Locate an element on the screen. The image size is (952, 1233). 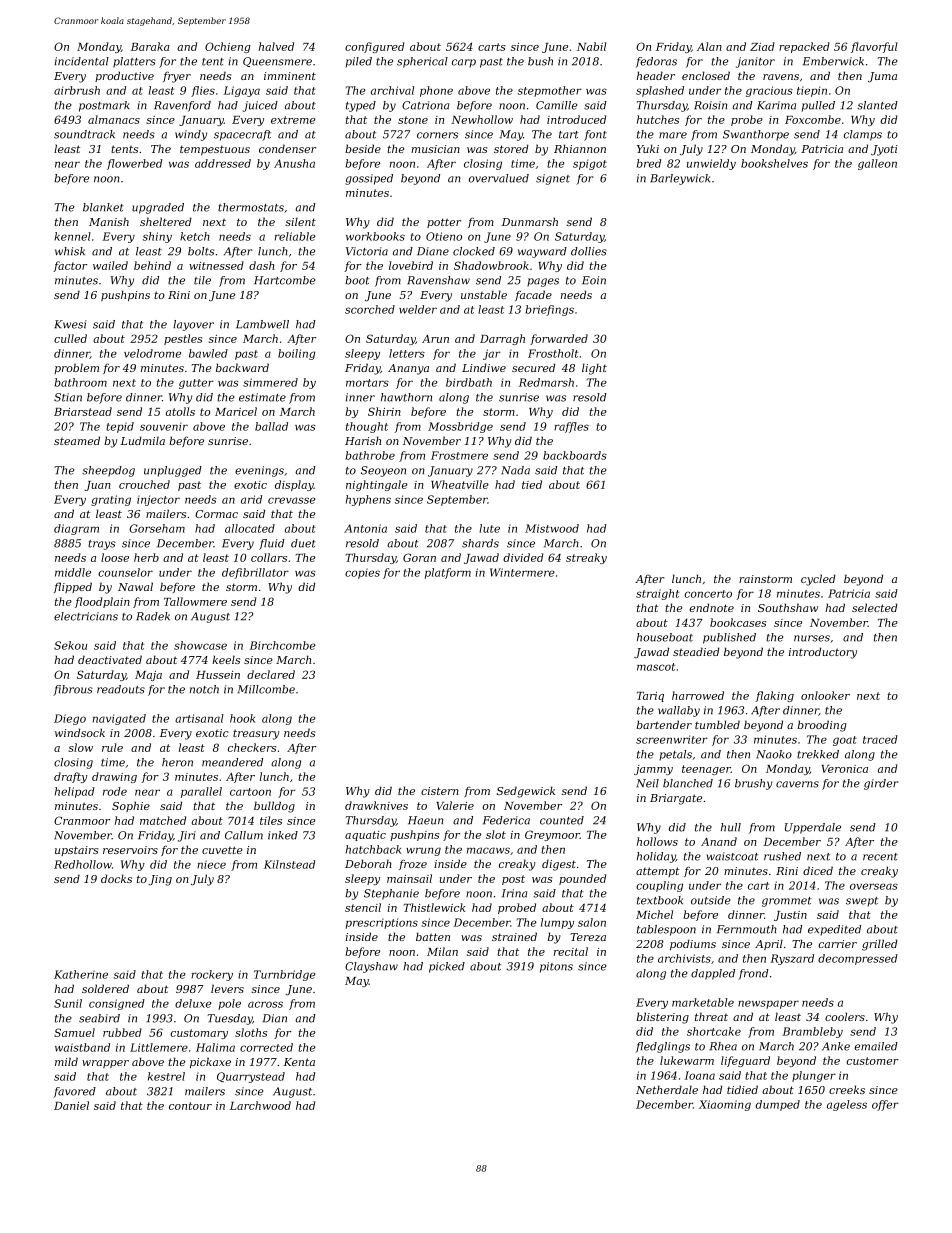
contour is located at coordinates (190, 1106).
